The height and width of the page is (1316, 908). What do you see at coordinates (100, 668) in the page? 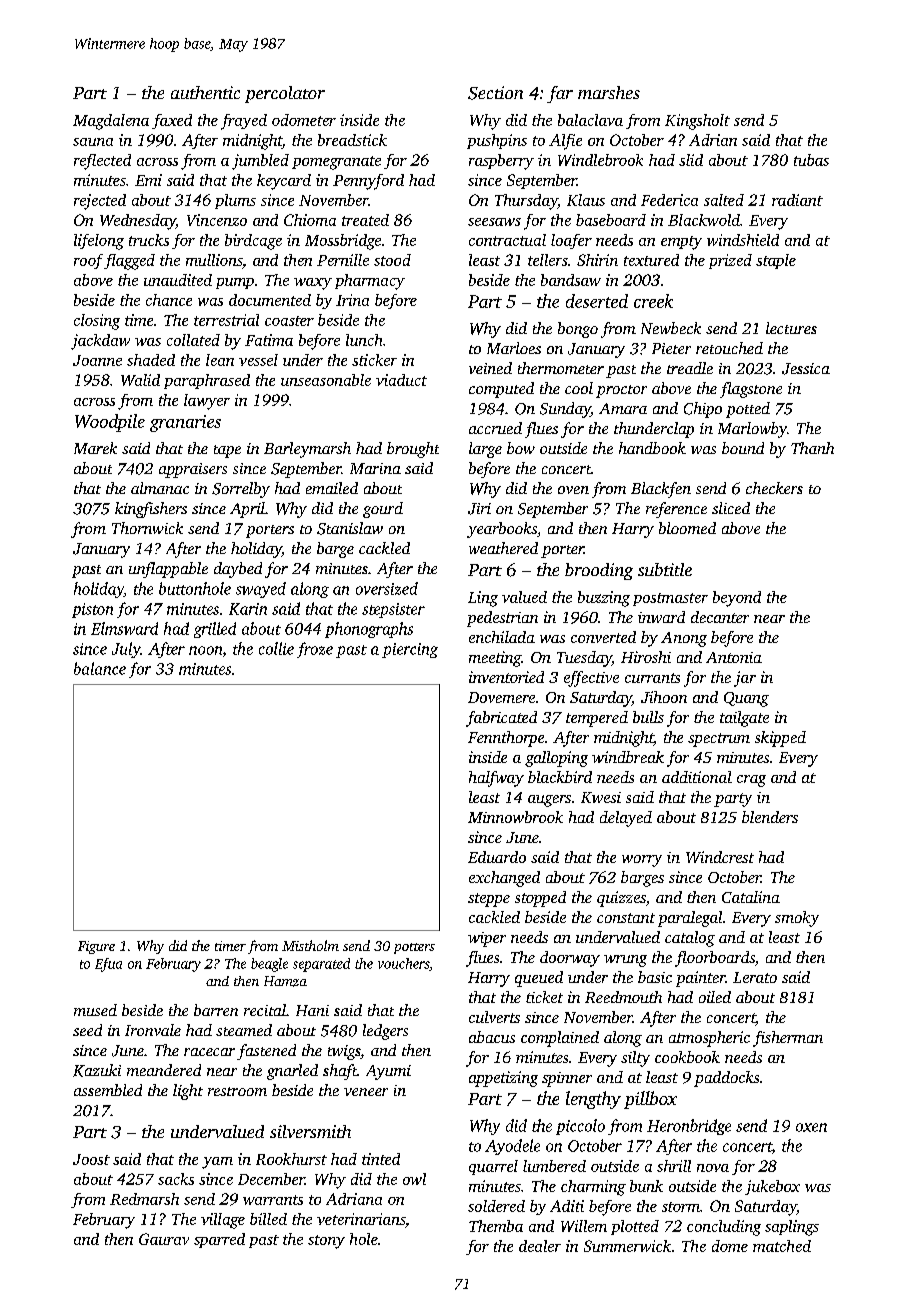
I see `balance` at bounding box center [100, 668].
